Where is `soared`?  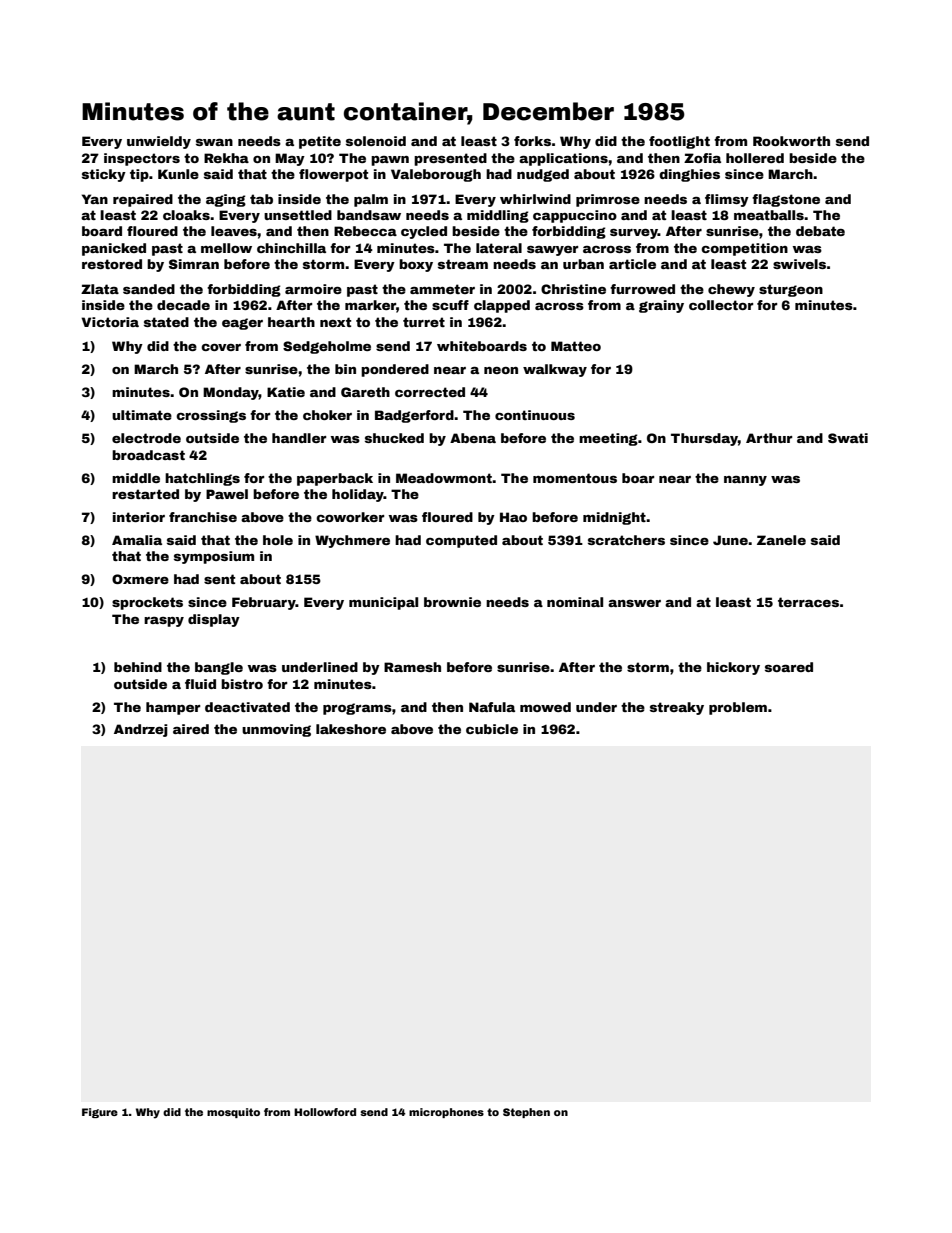 soared is located at coordinates (789, 667).
